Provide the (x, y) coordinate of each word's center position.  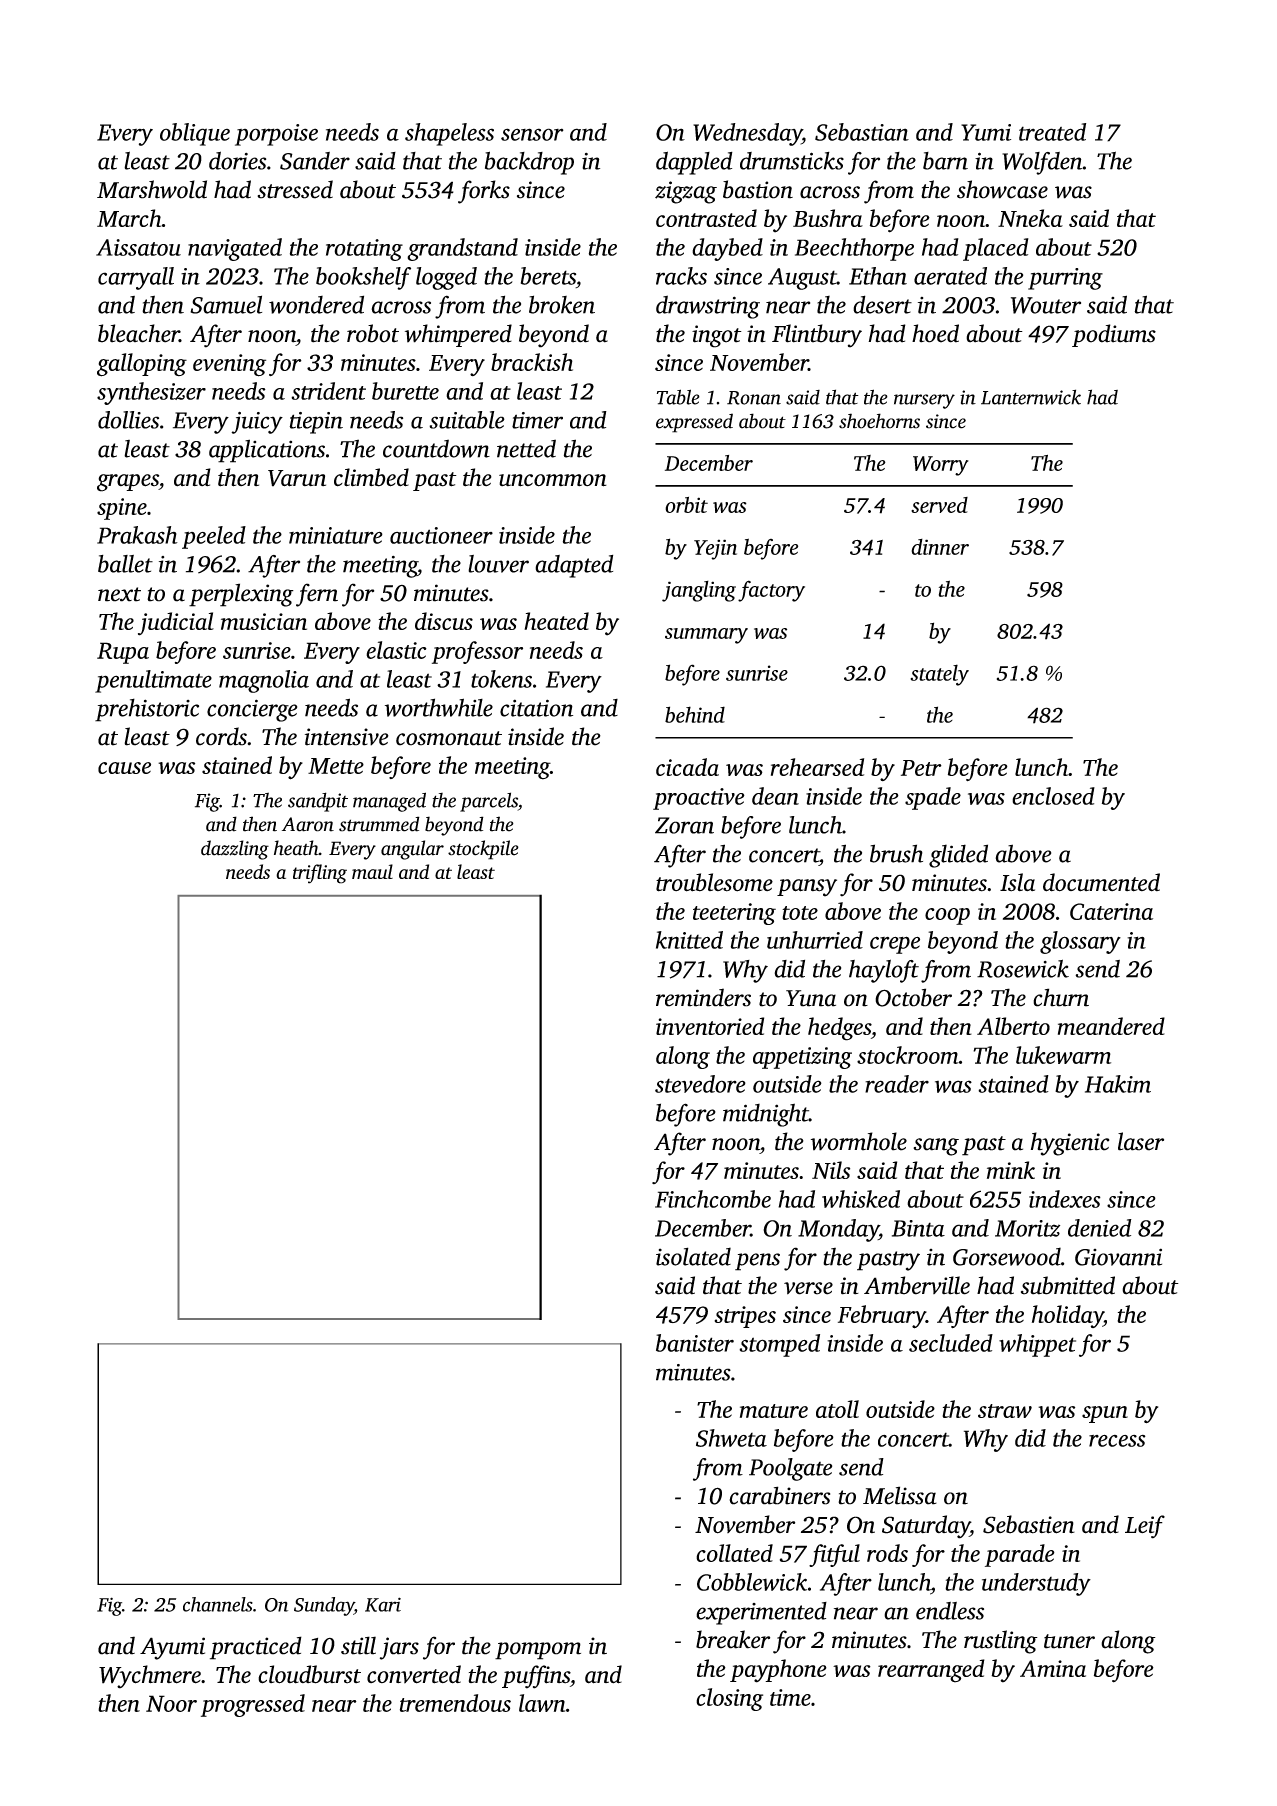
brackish (532, 362)
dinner (940, 547)
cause (124, 768)
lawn (542, 1703)
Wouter (1046, 305)
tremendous (455, 1703)
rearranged (931, 1671)
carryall (136, 278)
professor (477, 652)
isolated (693, 1256)
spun (1105, 1414)
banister (695, 1343)
